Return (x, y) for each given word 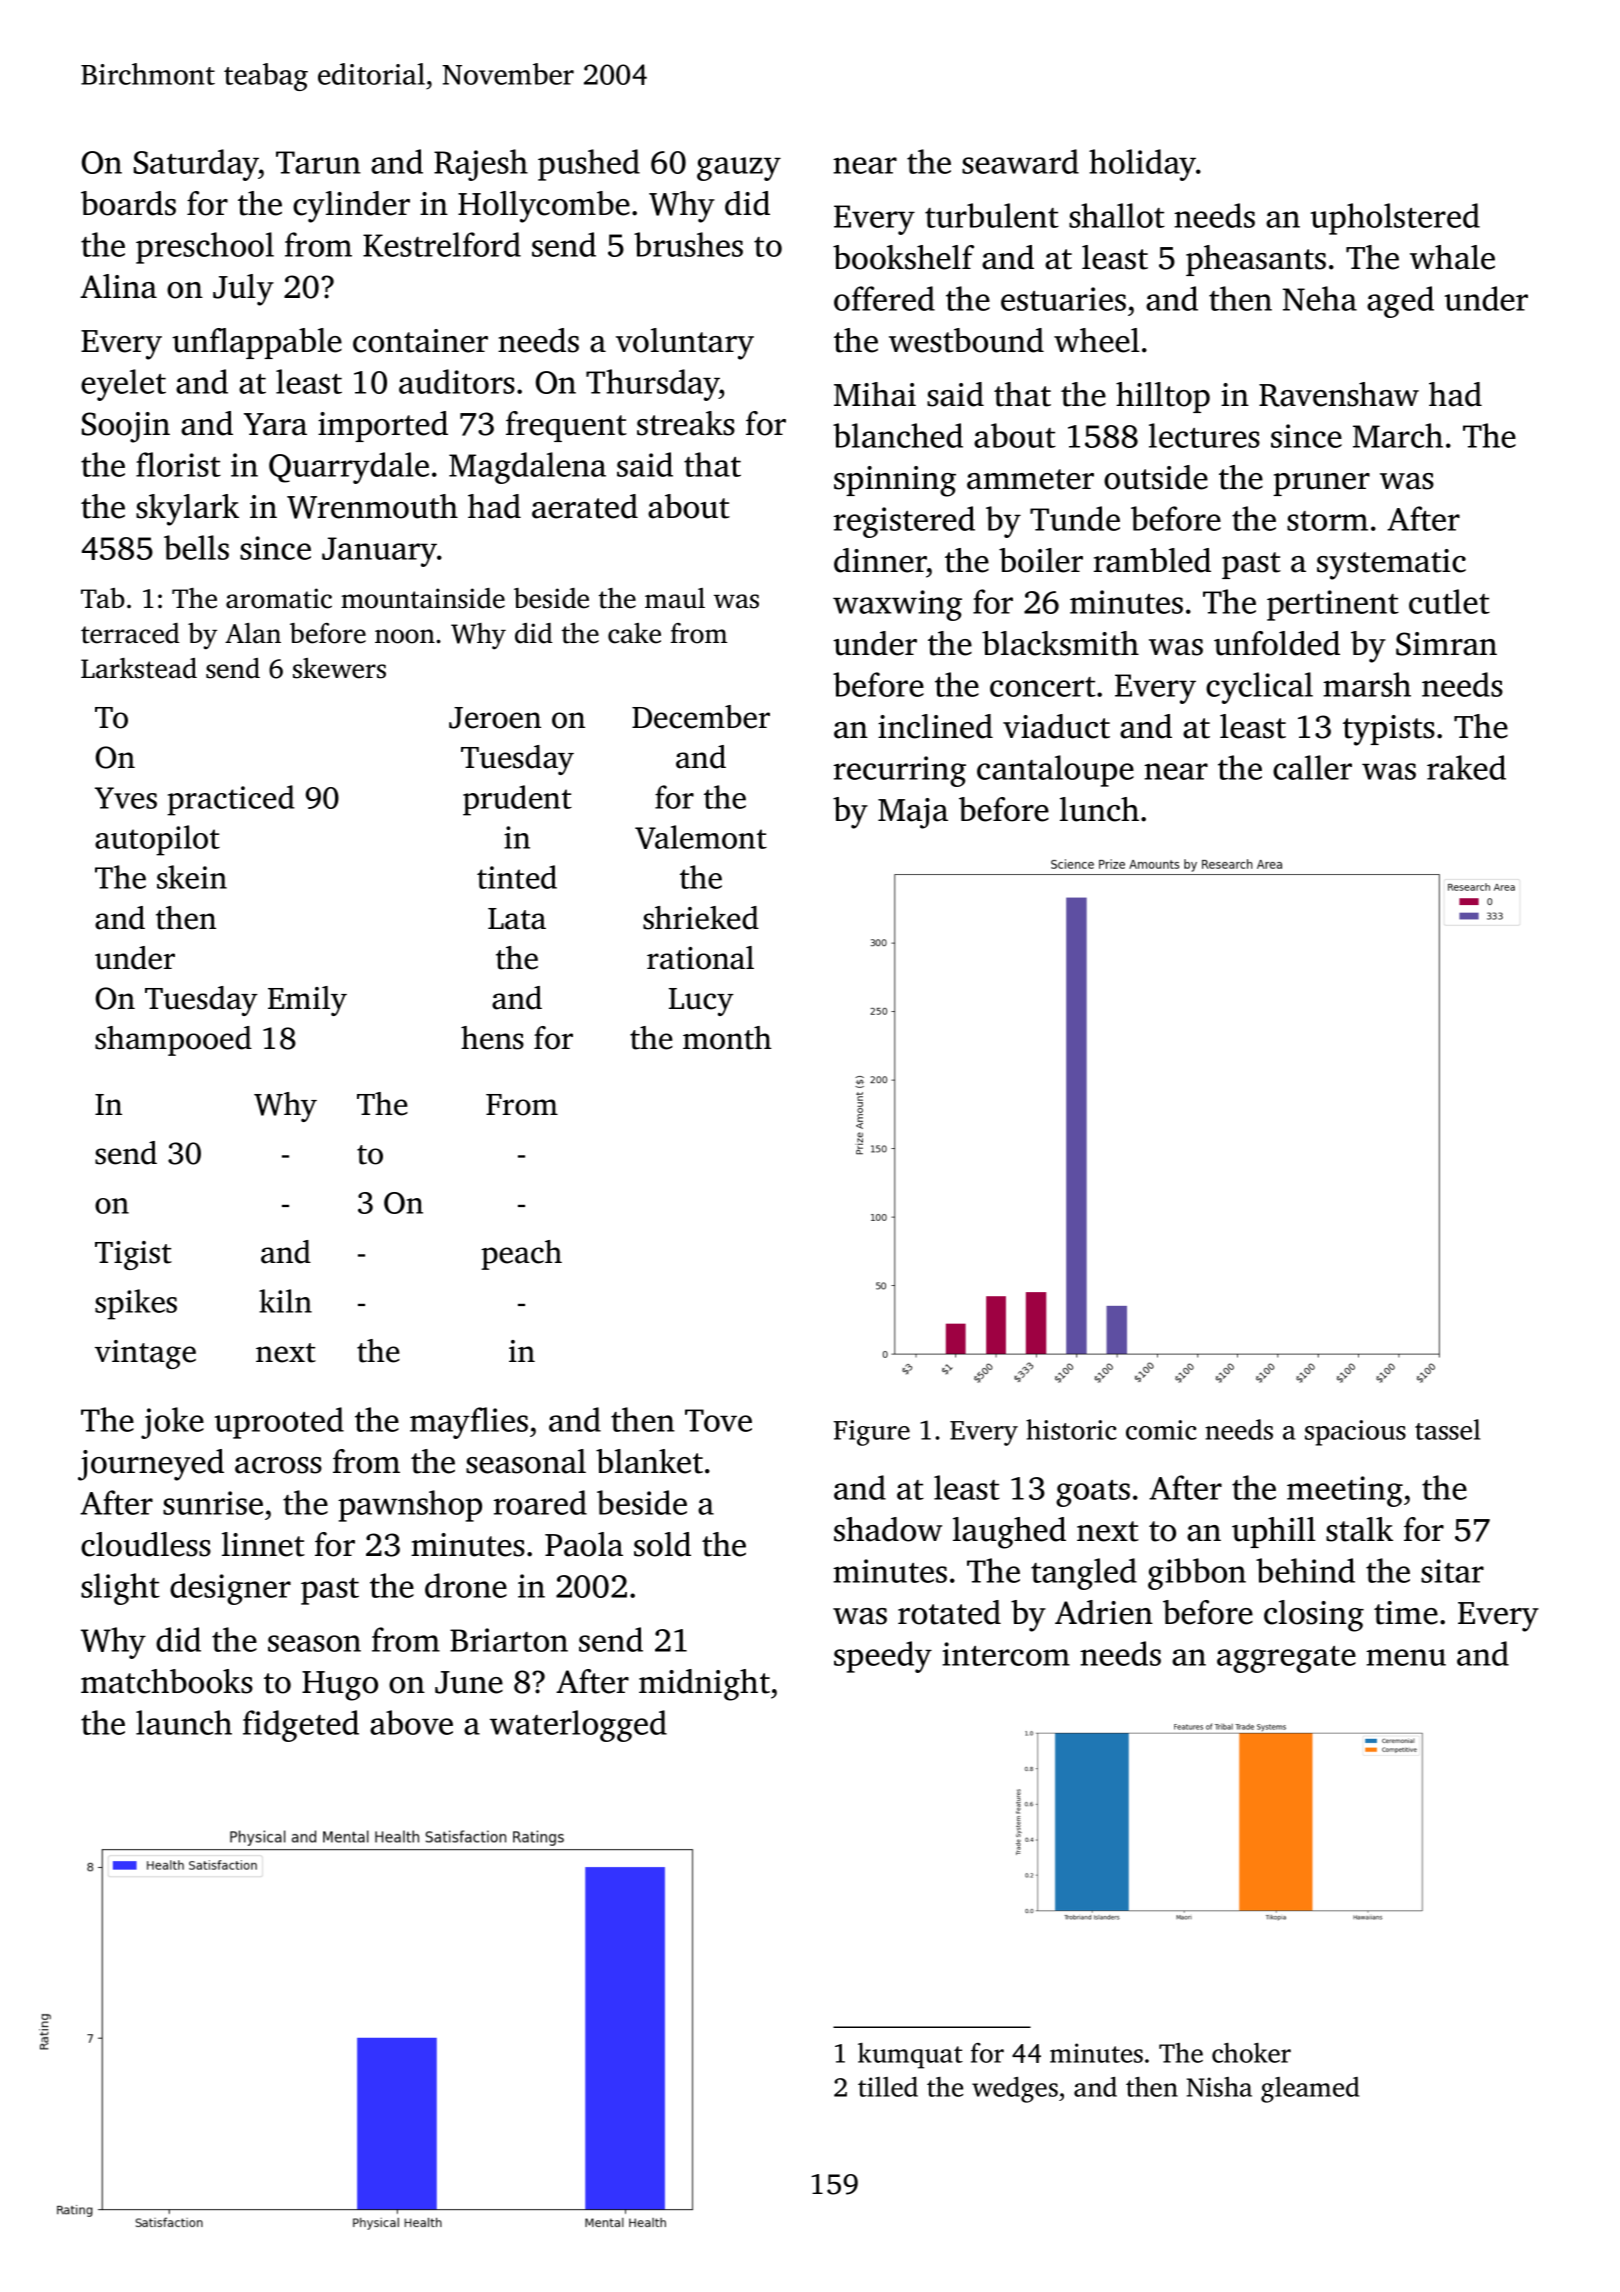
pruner (1321, 484)
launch (184, 1722)
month (727, 1038)
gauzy (739, 169)
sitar (1452, 1571)
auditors (457, 381)
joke (172, 1423)
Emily (307, 1001)
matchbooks (167, 1681)
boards (128, 203)
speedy (883, 1657)
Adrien (1104, 1612)
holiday (1142, 165)
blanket (649, 1461)
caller (1312, 767)
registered (904, 522)
